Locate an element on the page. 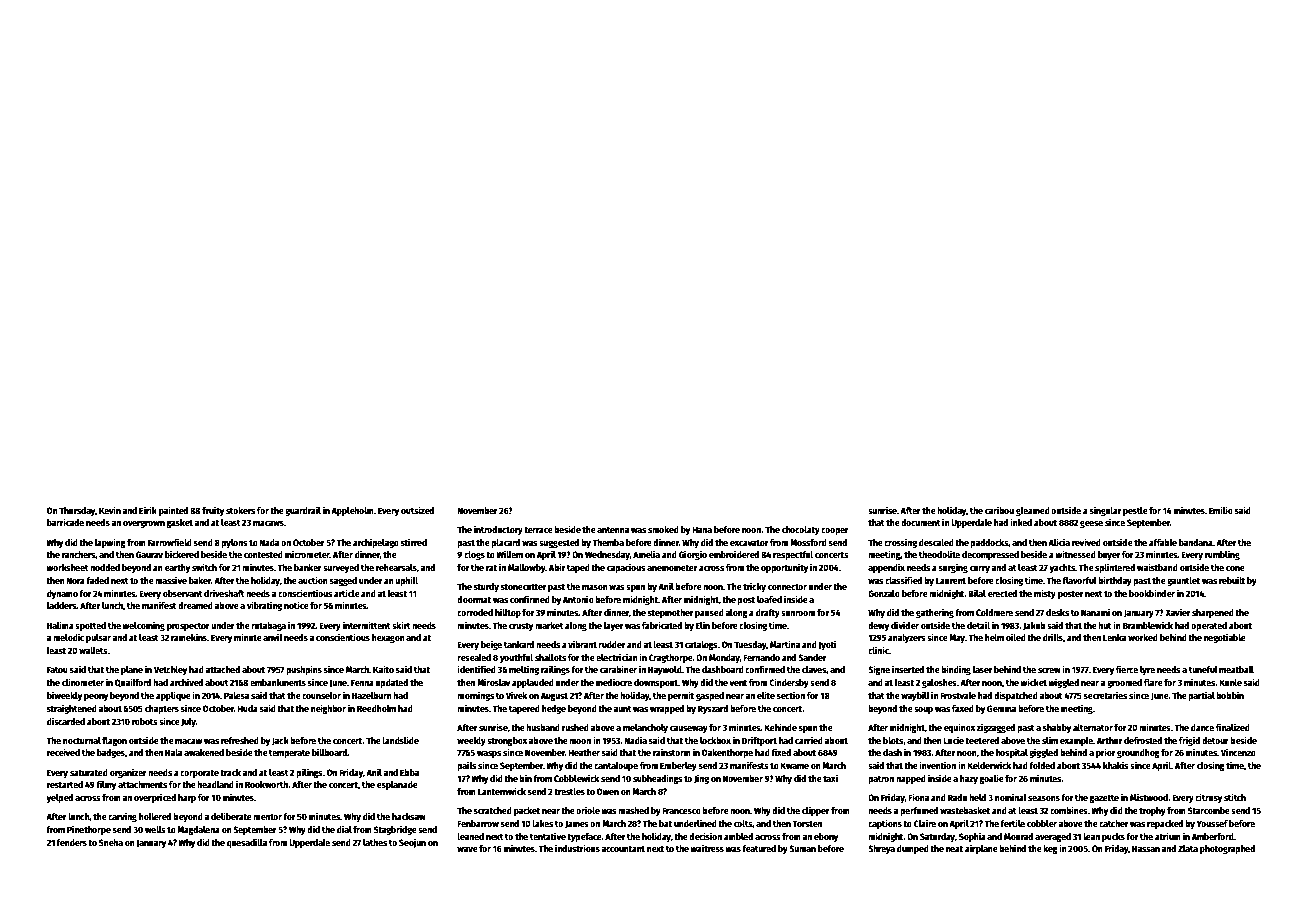 The width and height of the image is (1308, 924). caribou is located at coordinates (999, 510).
